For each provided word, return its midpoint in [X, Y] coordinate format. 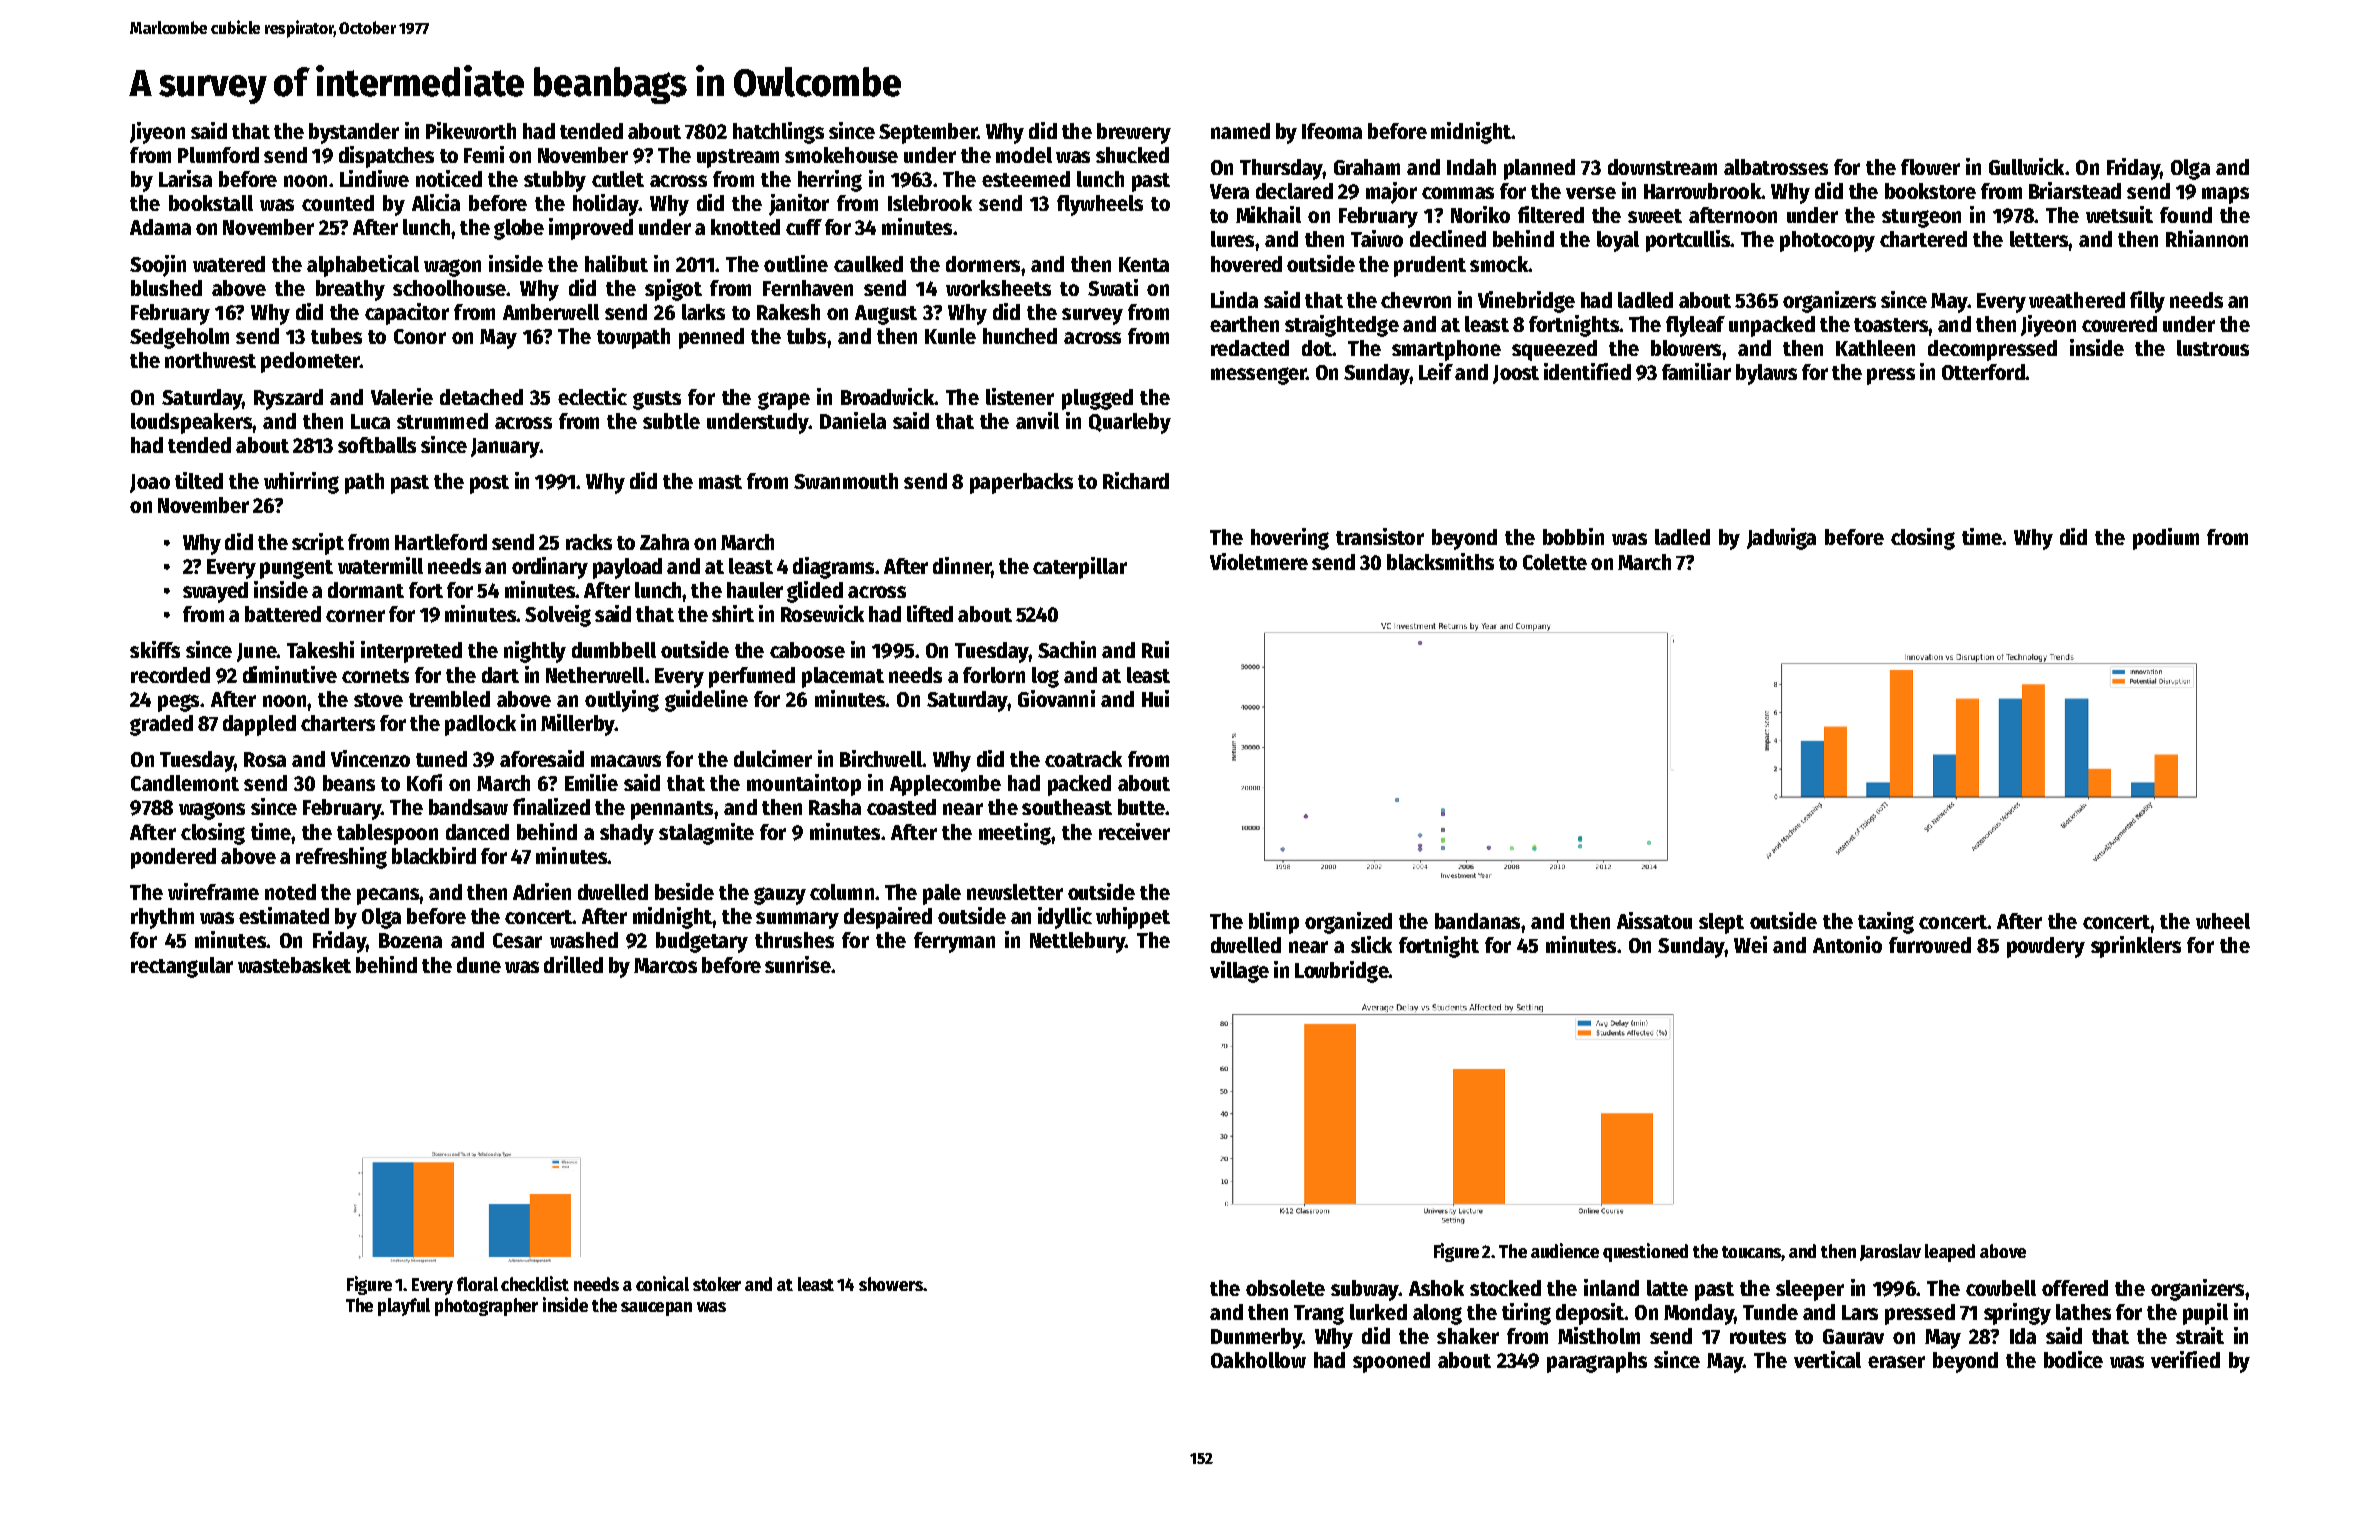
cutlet [618, 179]
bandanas [1477, 921]
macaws [626, 761]
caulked [868, 264]
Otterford [1983, 372]
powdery [2046, 947]
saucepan [656, 1309]
